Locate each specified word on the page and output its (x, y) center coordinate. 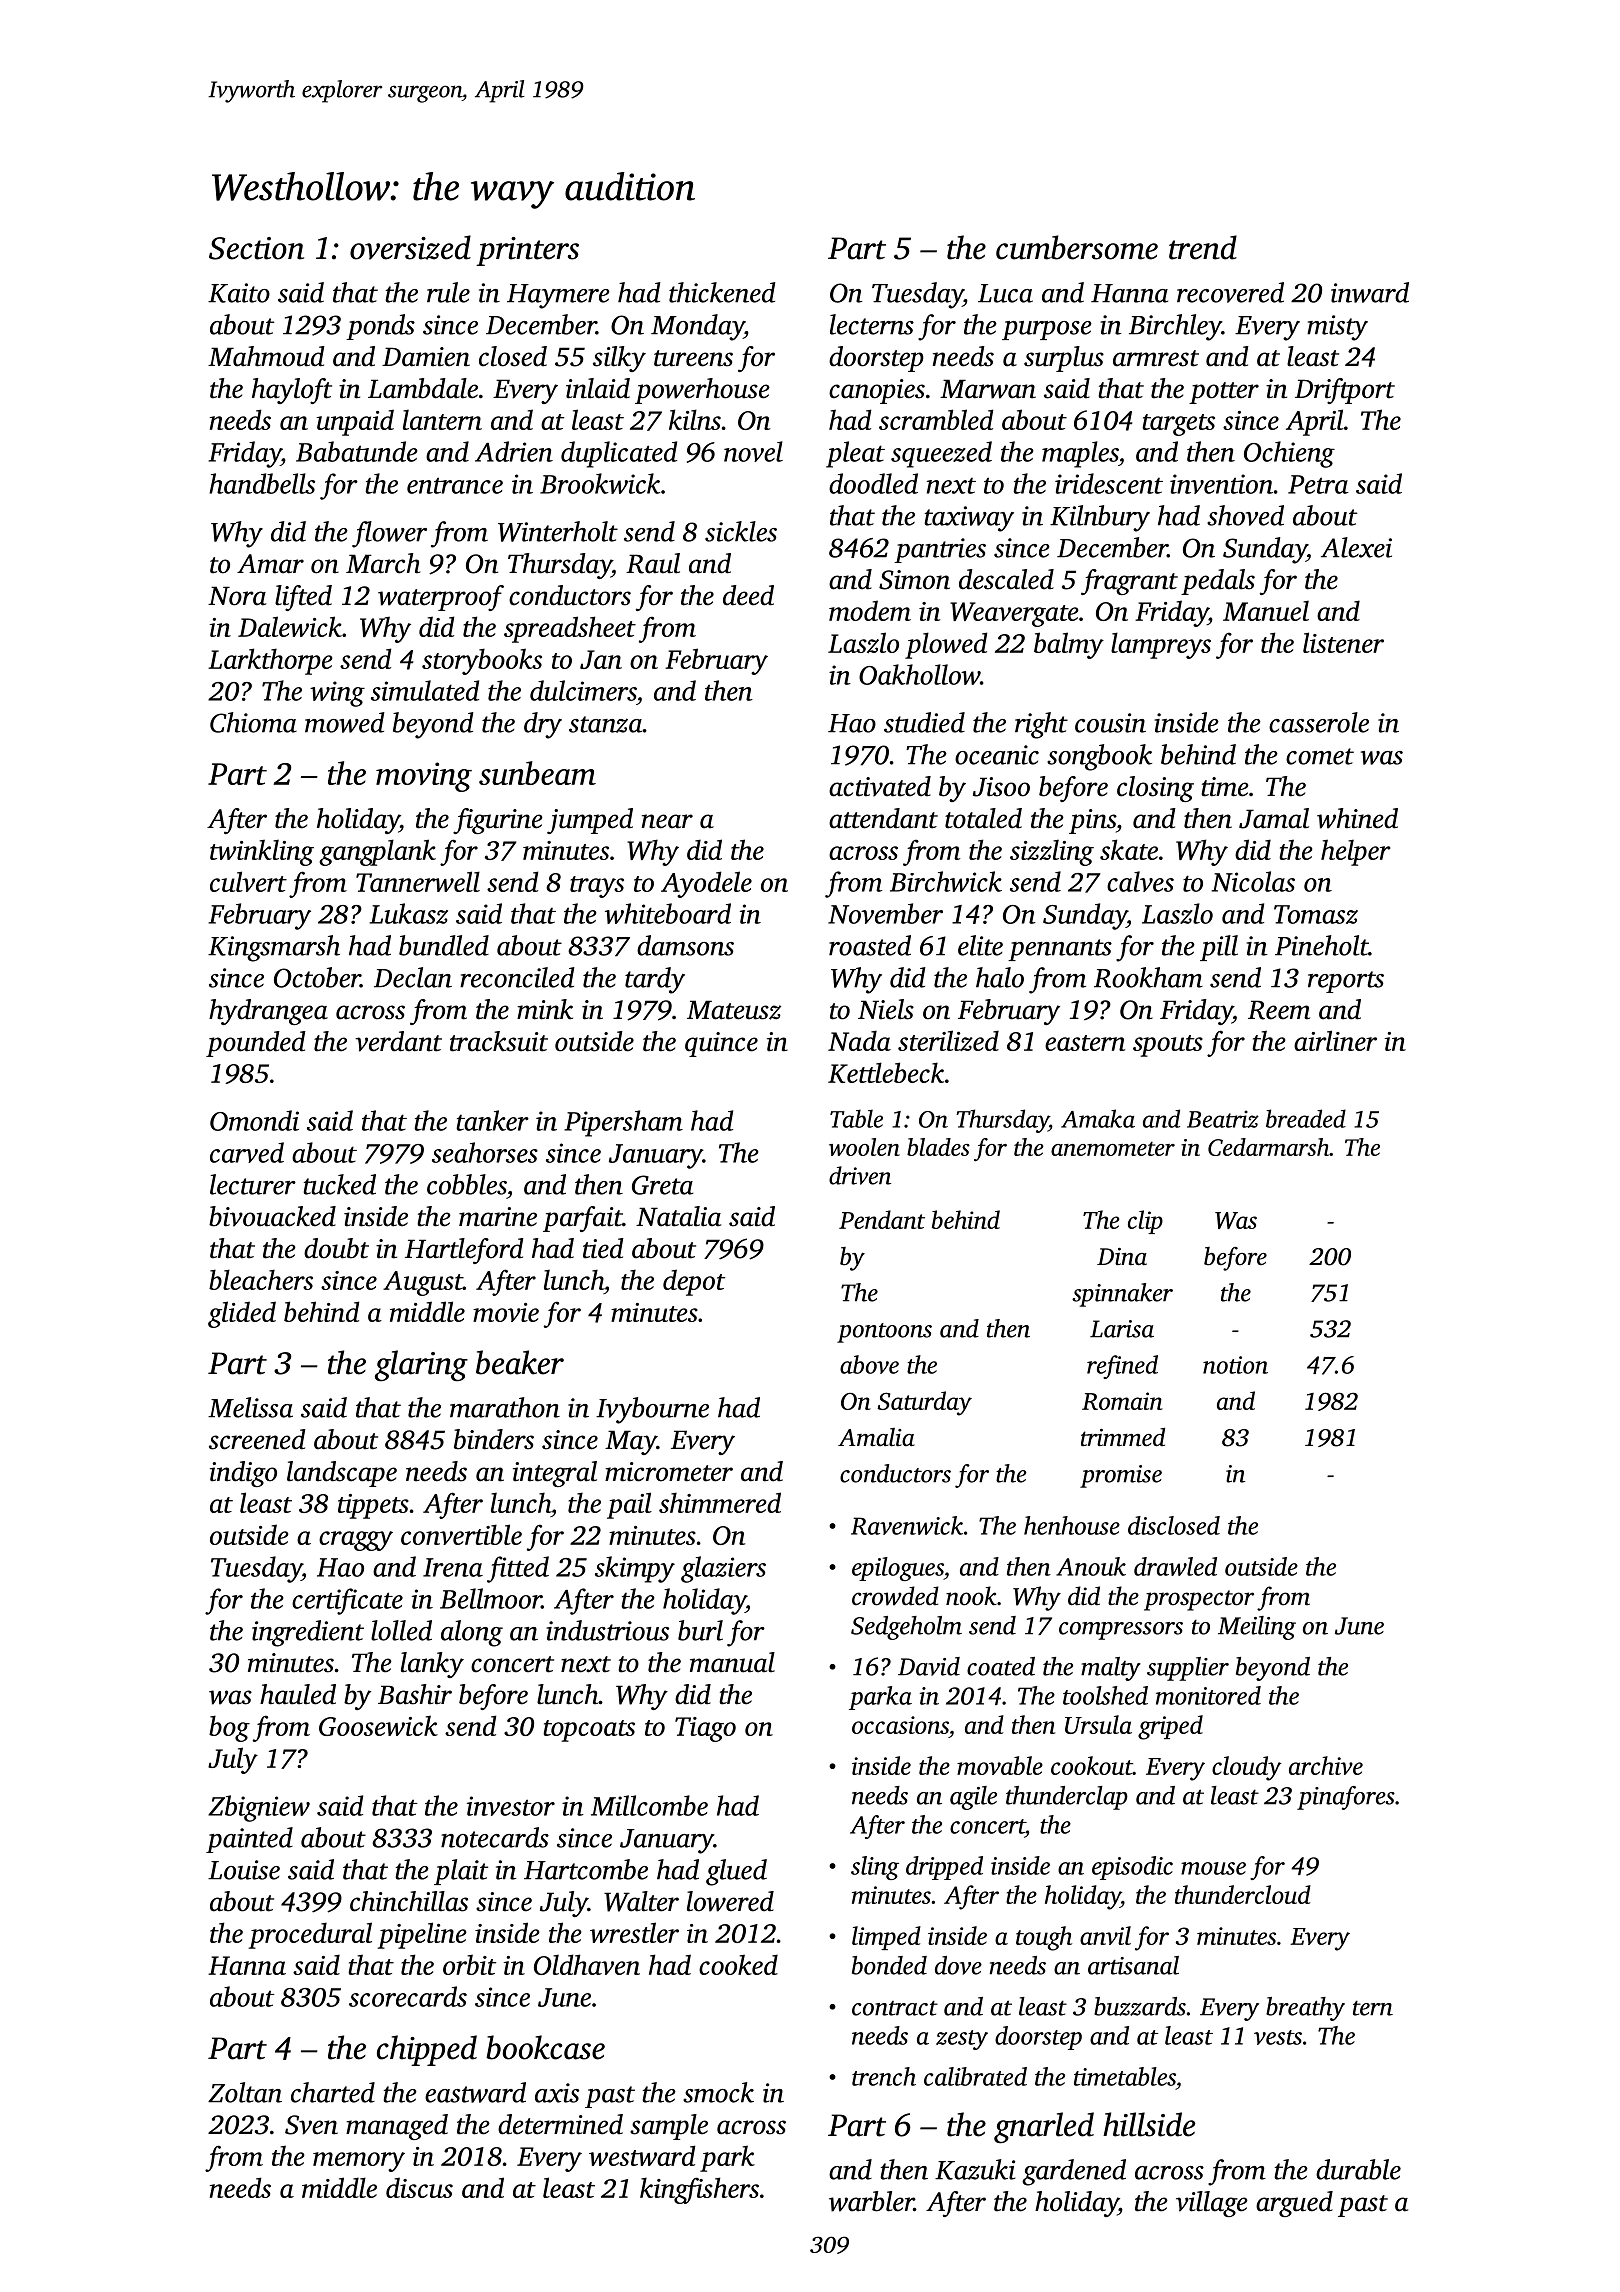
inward (1370, 292)
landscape (342, 1474)
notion (1235, 1365)
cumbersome (1077, 247)
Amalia (876, 1437)
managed (397, 2127)
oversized (410, 247)
